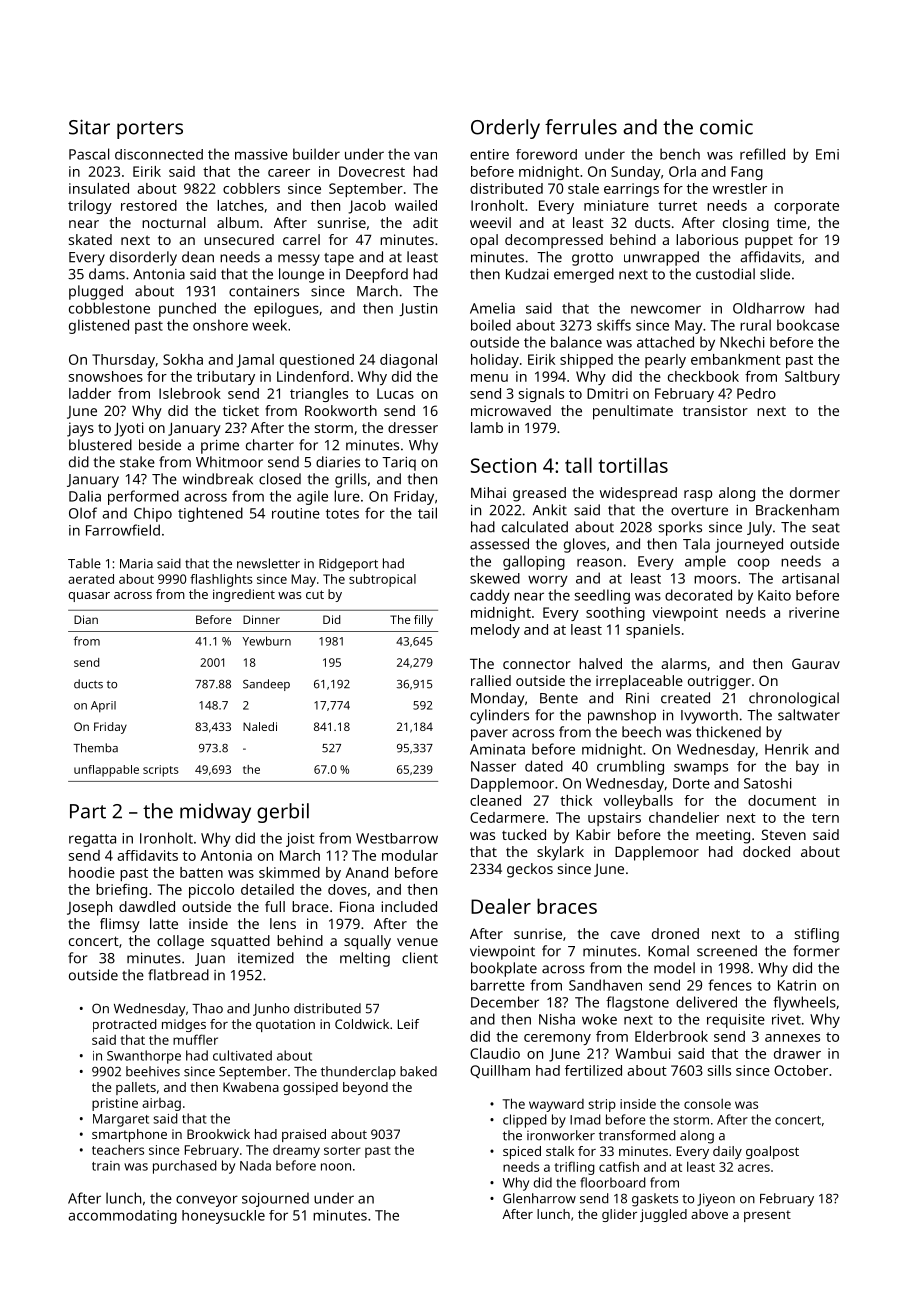 Image resolution: width=908 pixels, height=1316 pixels. I want to click on porters, so click(150, 130).
